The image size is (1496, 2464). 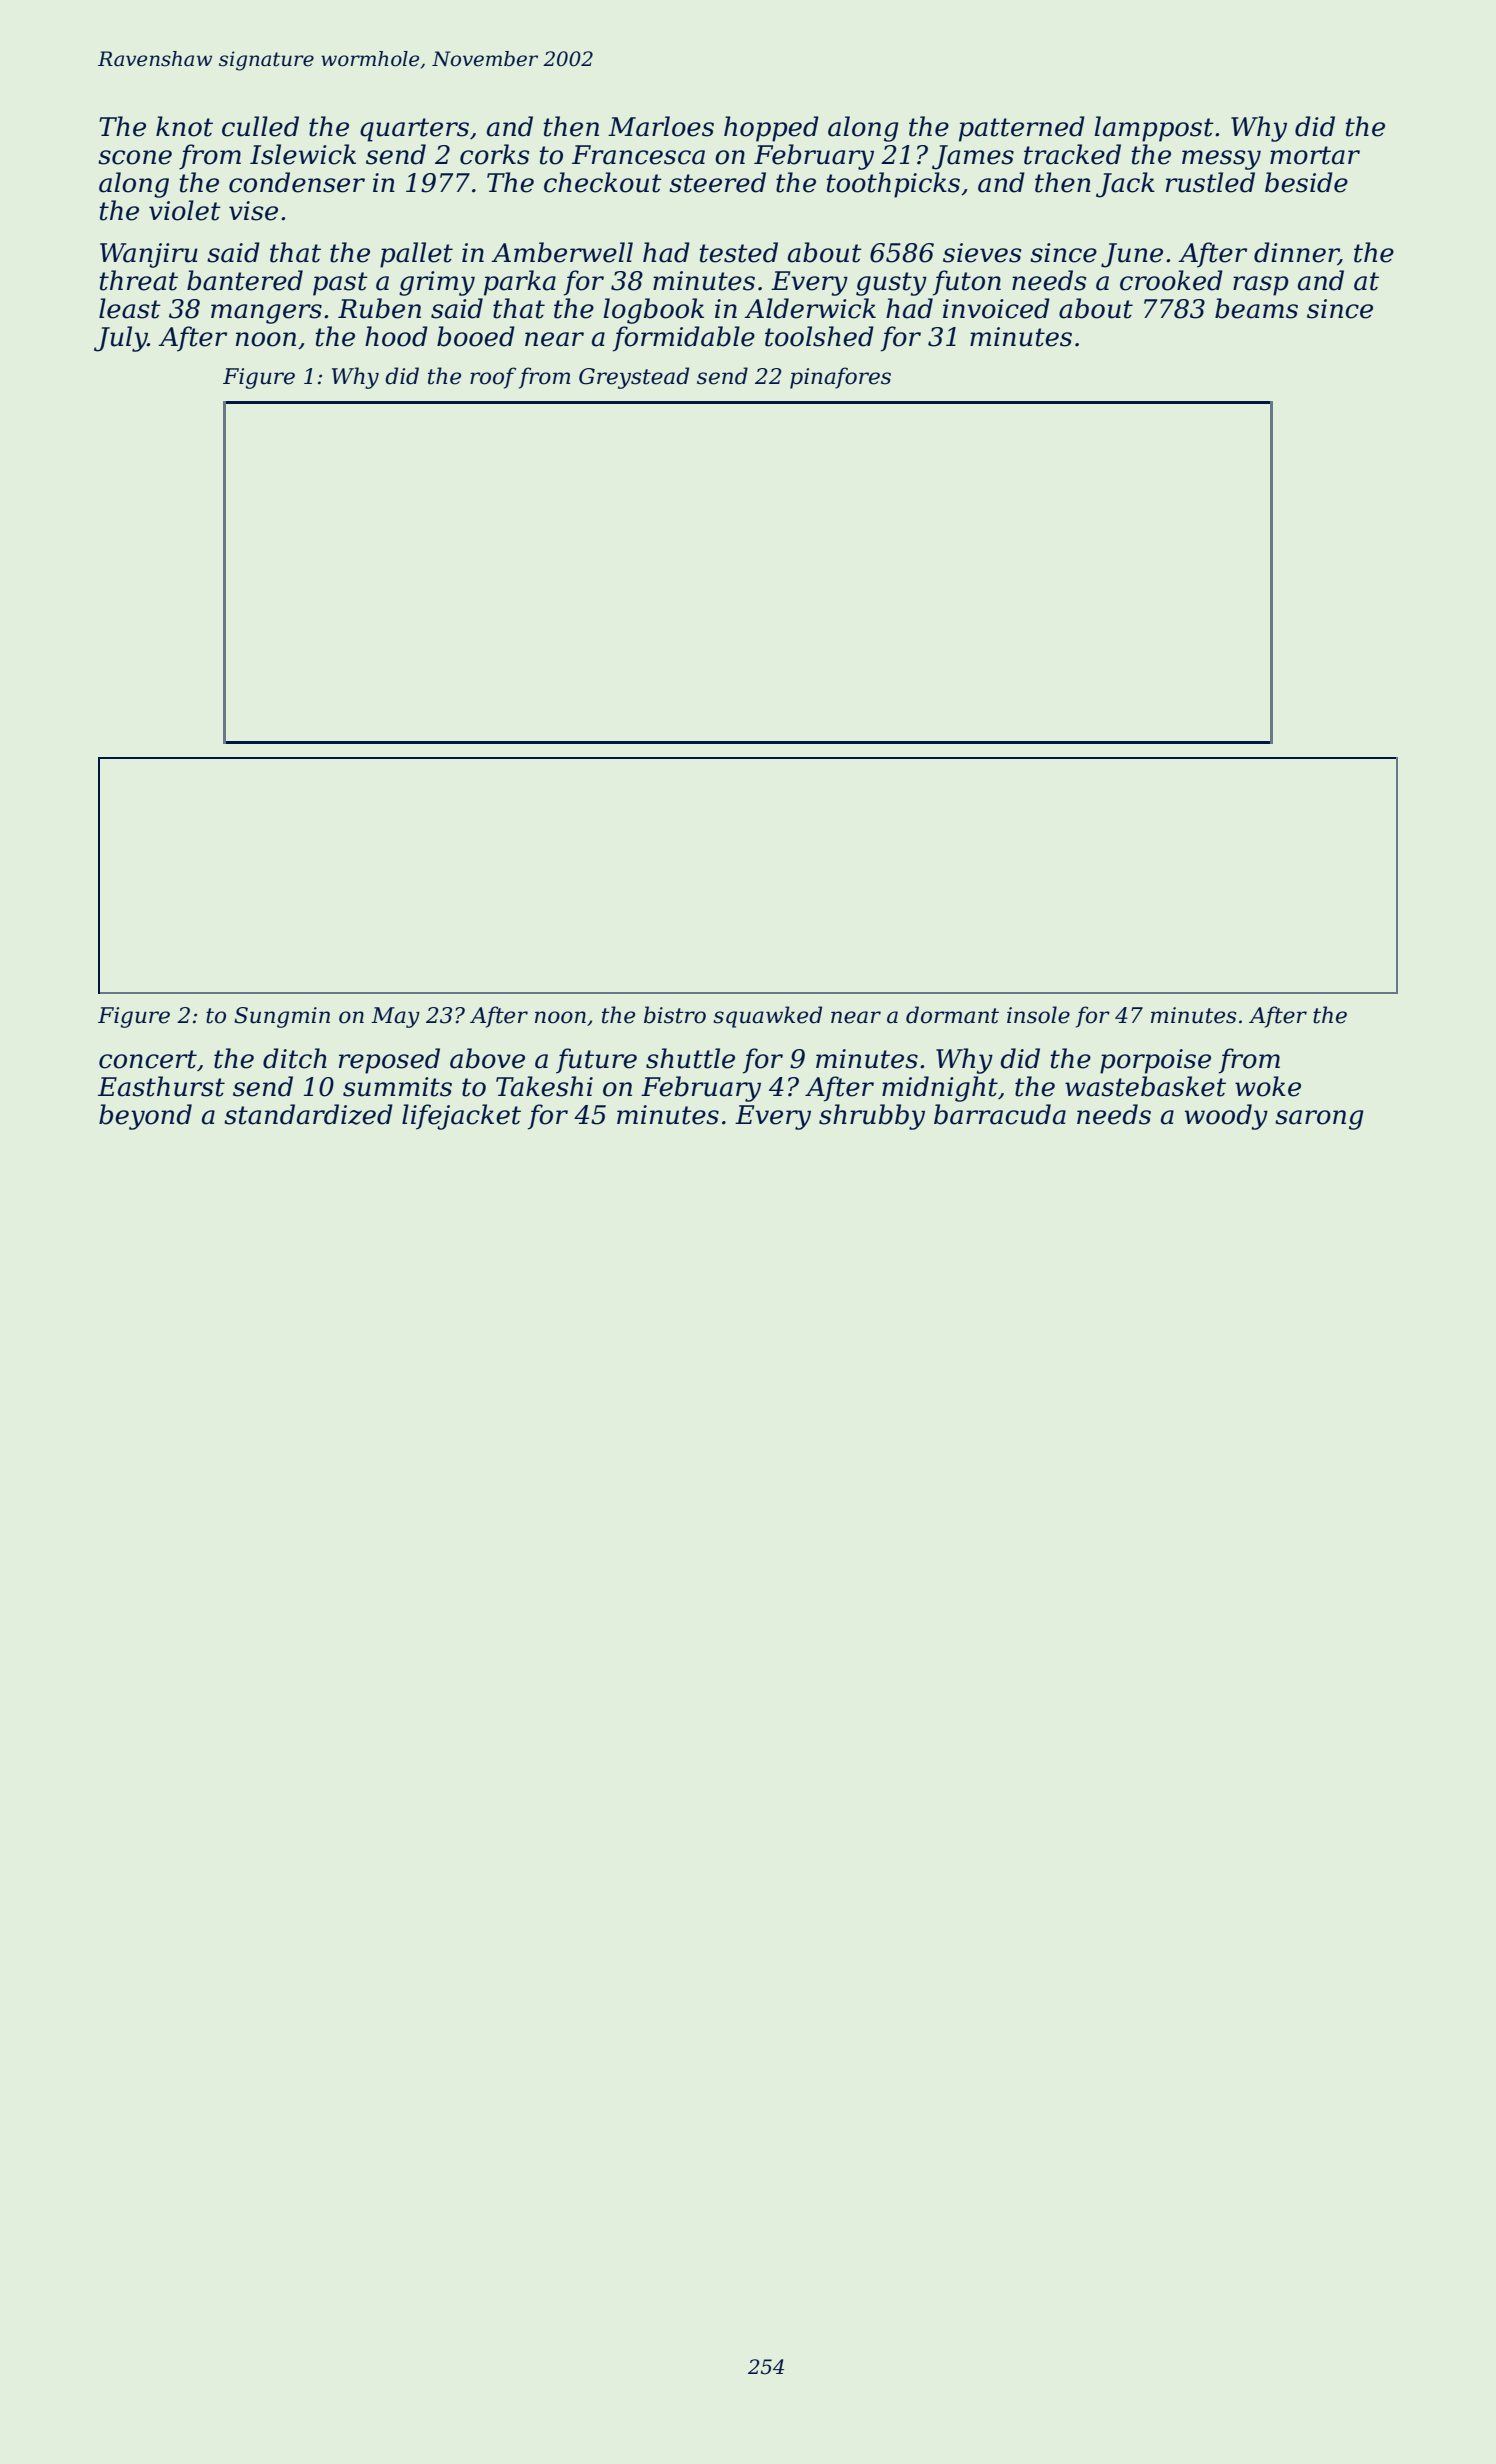 What do you see at coordinates (1038, 1015) in the document?
I see `insole` at bounding box center [1038, 1015].
